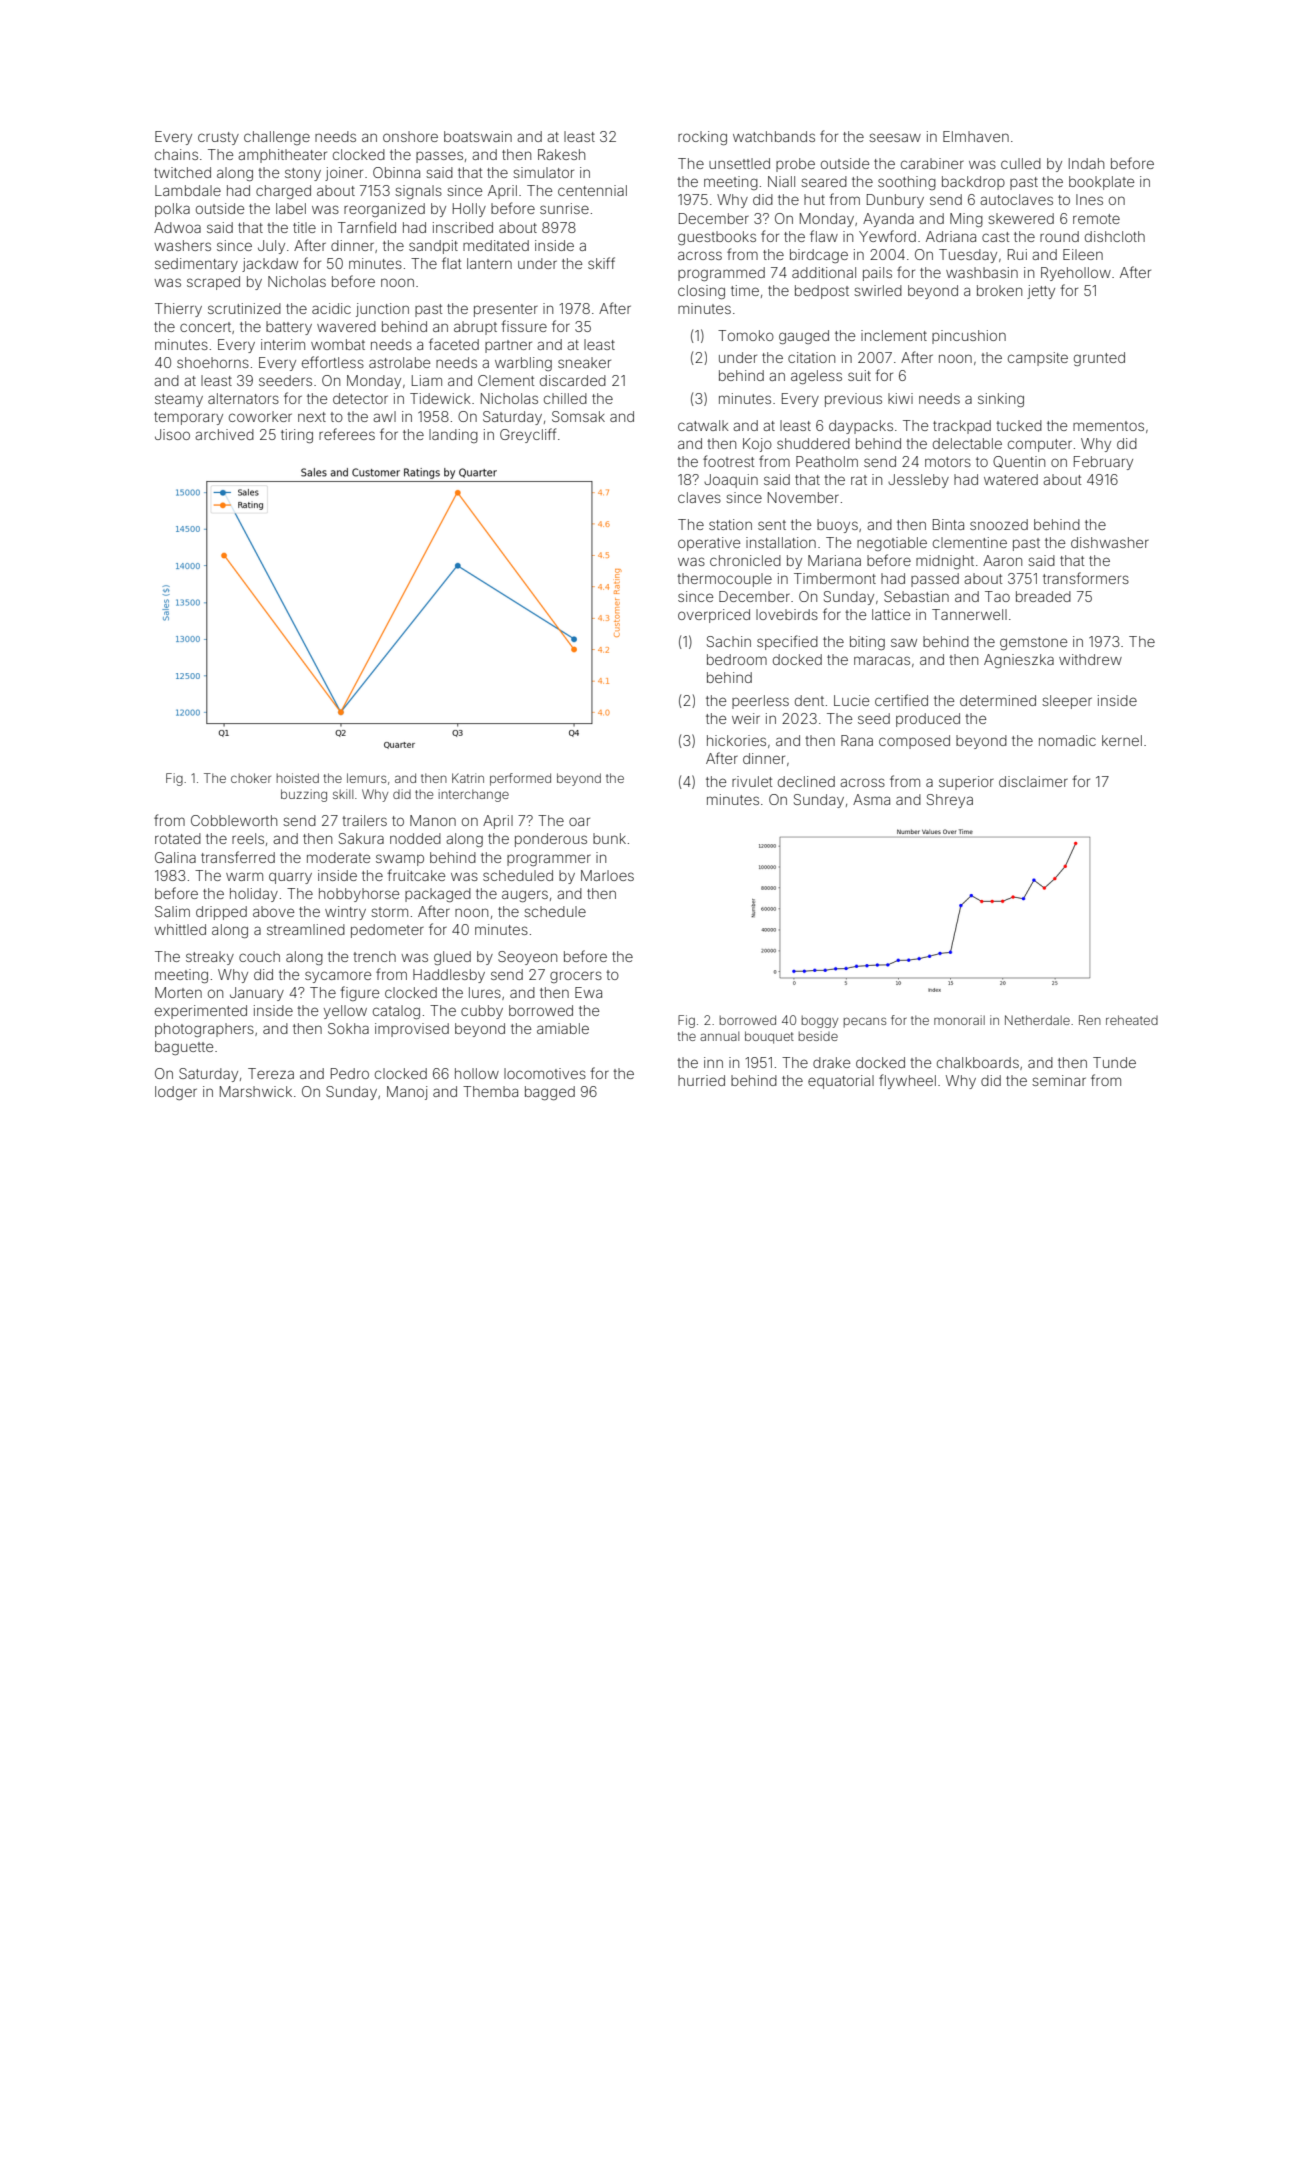 The height and width of the image is (2163, 1313). Describe the element at coordinates (410, 136) in the image. I see `onshore` at that location.
